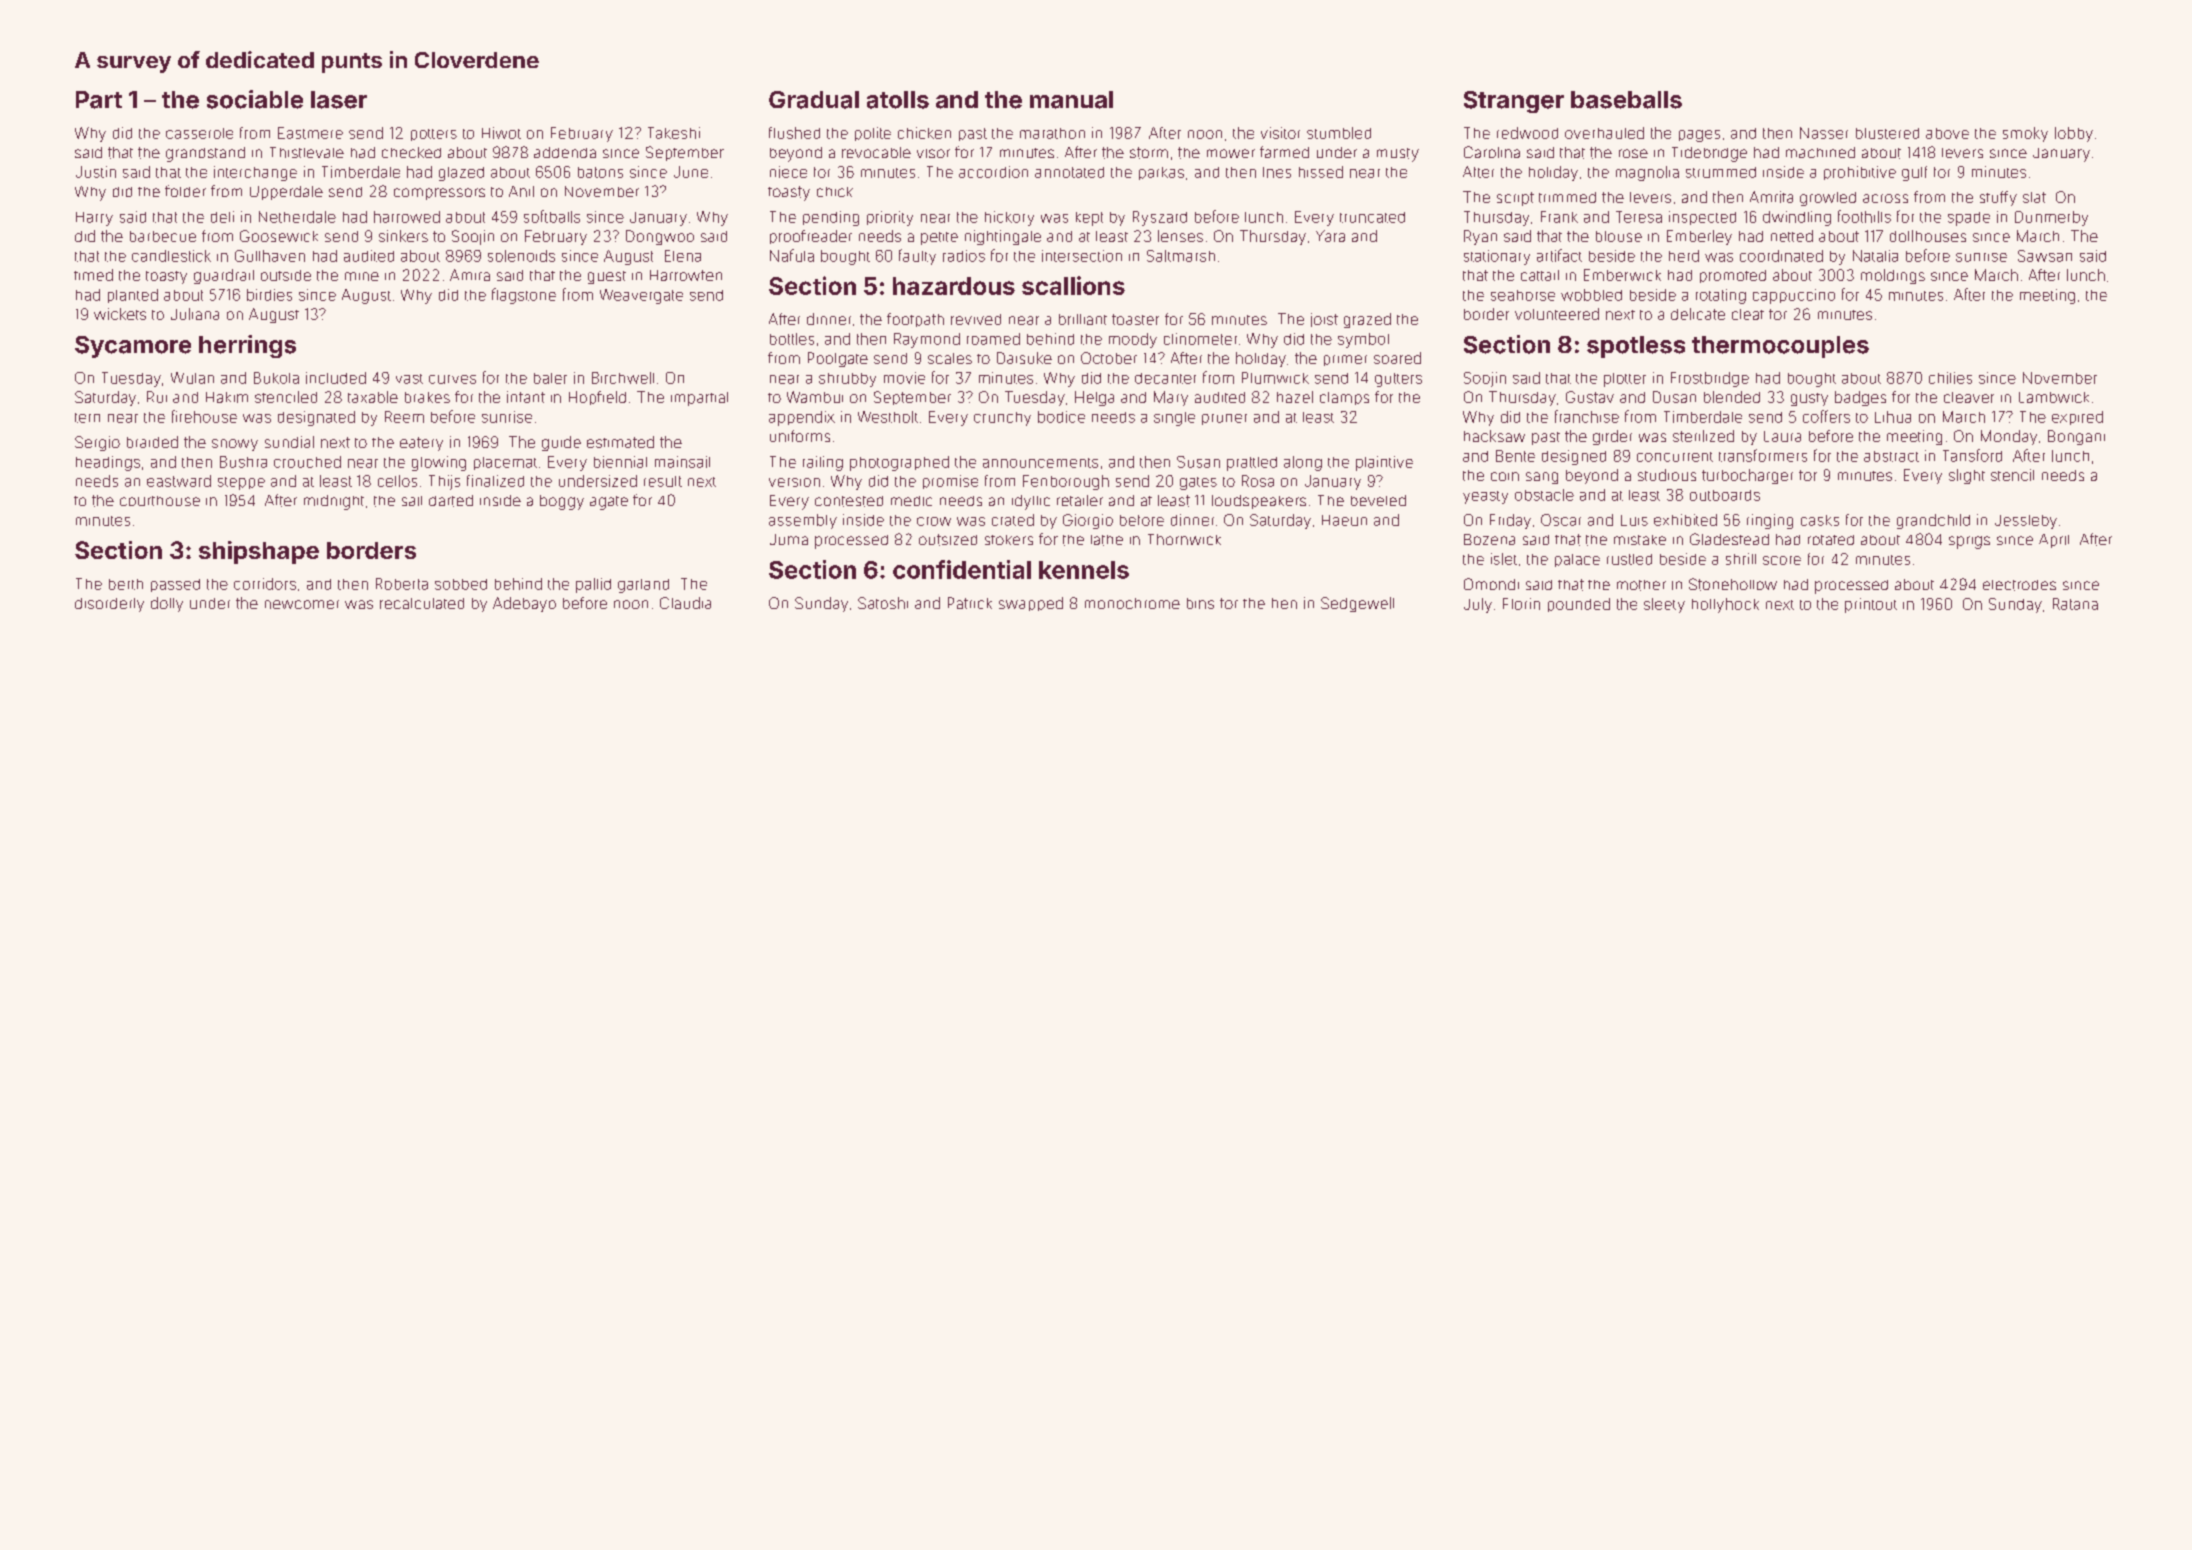 The width and height of the document is (2192, 1550). I want to click on pallid, so click(593, 585).
